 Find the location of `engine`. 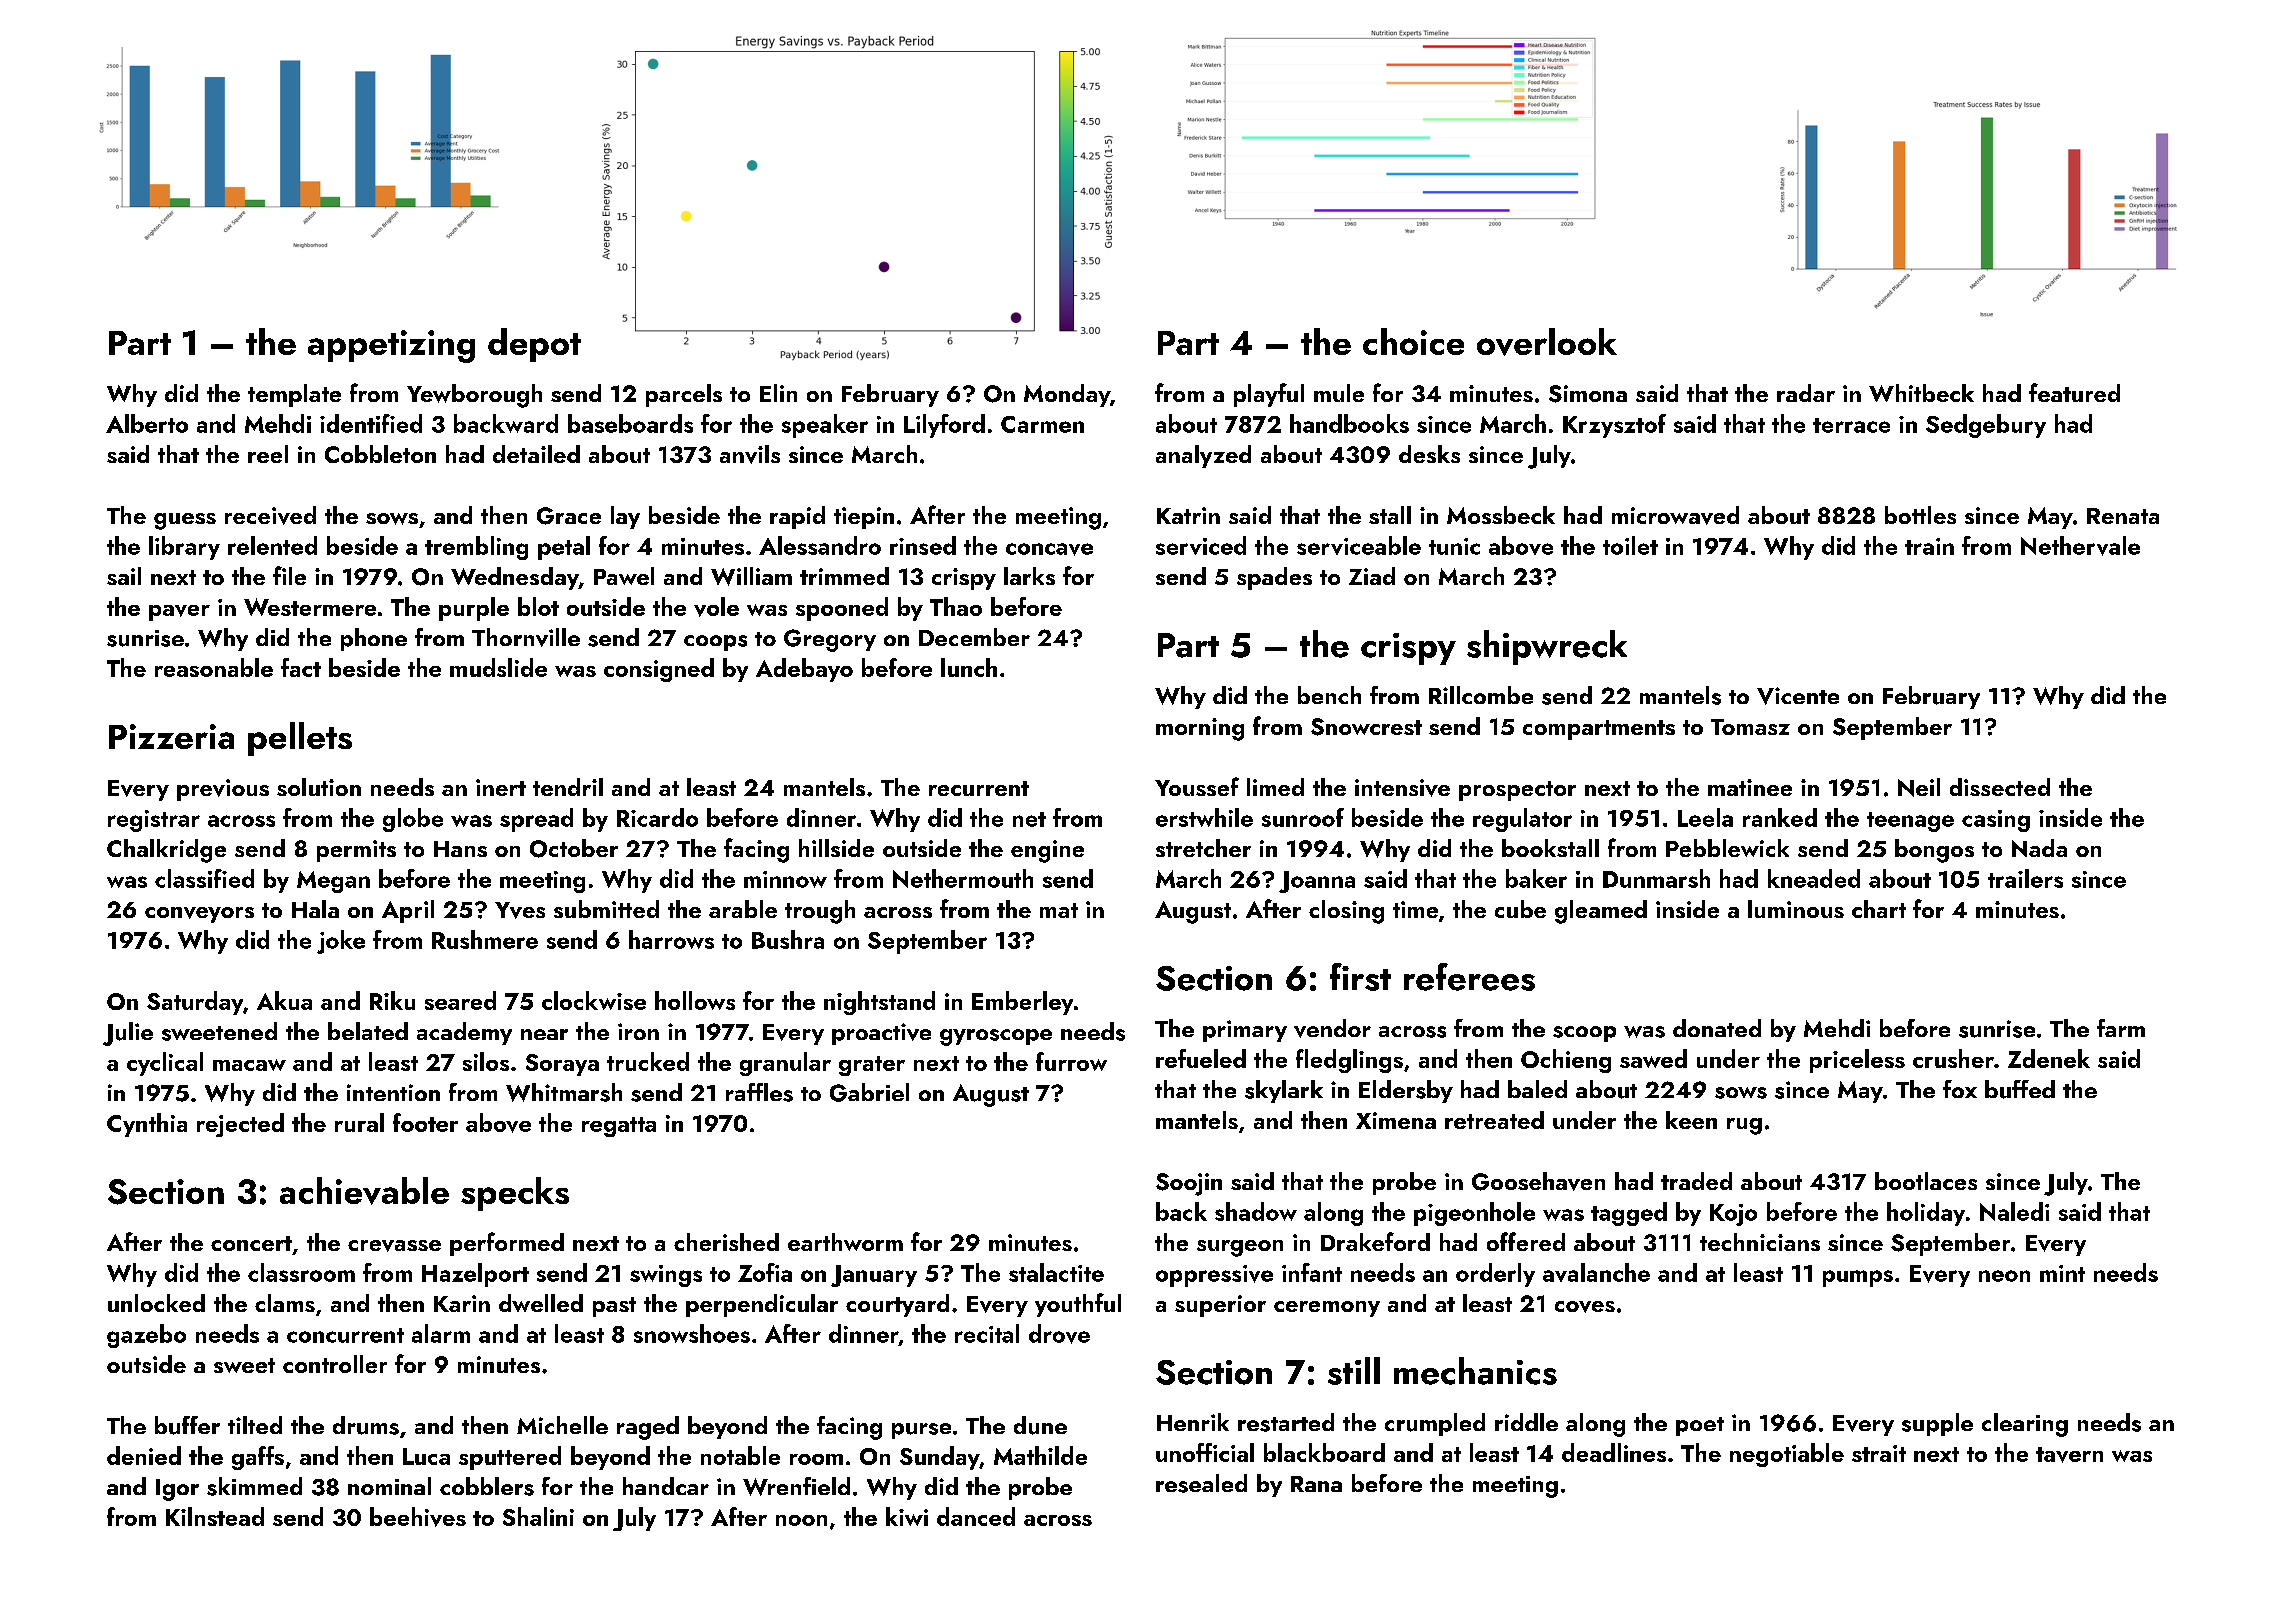

engine is located at coordinates (1047, 851).
